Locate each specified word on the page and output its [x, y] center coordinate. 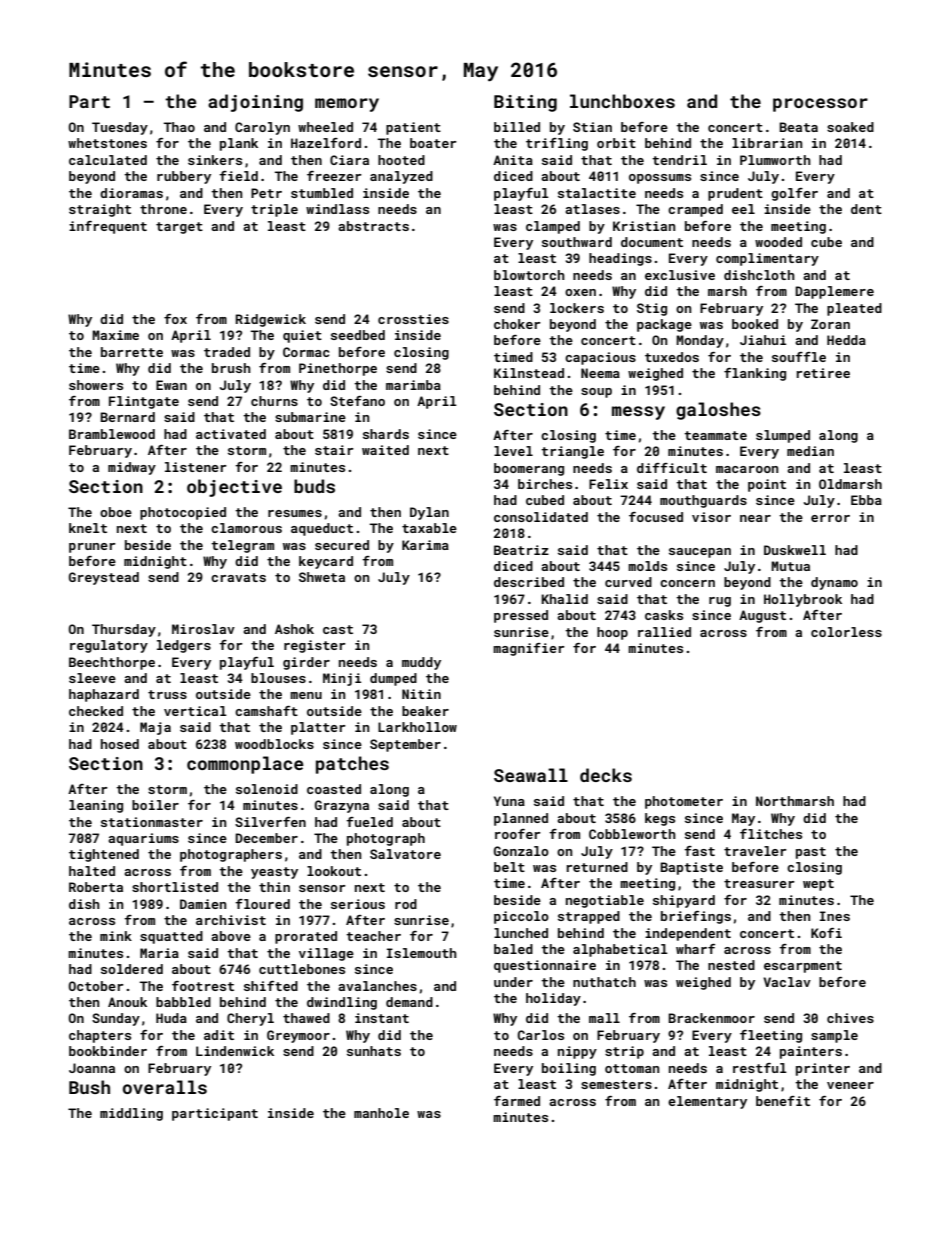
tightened [104, 855]
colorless [846, 632]
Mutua [790, 566]
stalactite [597, 193]
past [811, 853]
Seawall [531, 775]
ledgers [184, 646]
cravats [238, 577]
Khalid [564, 599]
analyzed [401, 177]
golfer [794, 194]
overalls [165, 1087]
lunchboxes [622, 101]
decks [606, 775]
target [179, 228]
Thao [179, 127]
